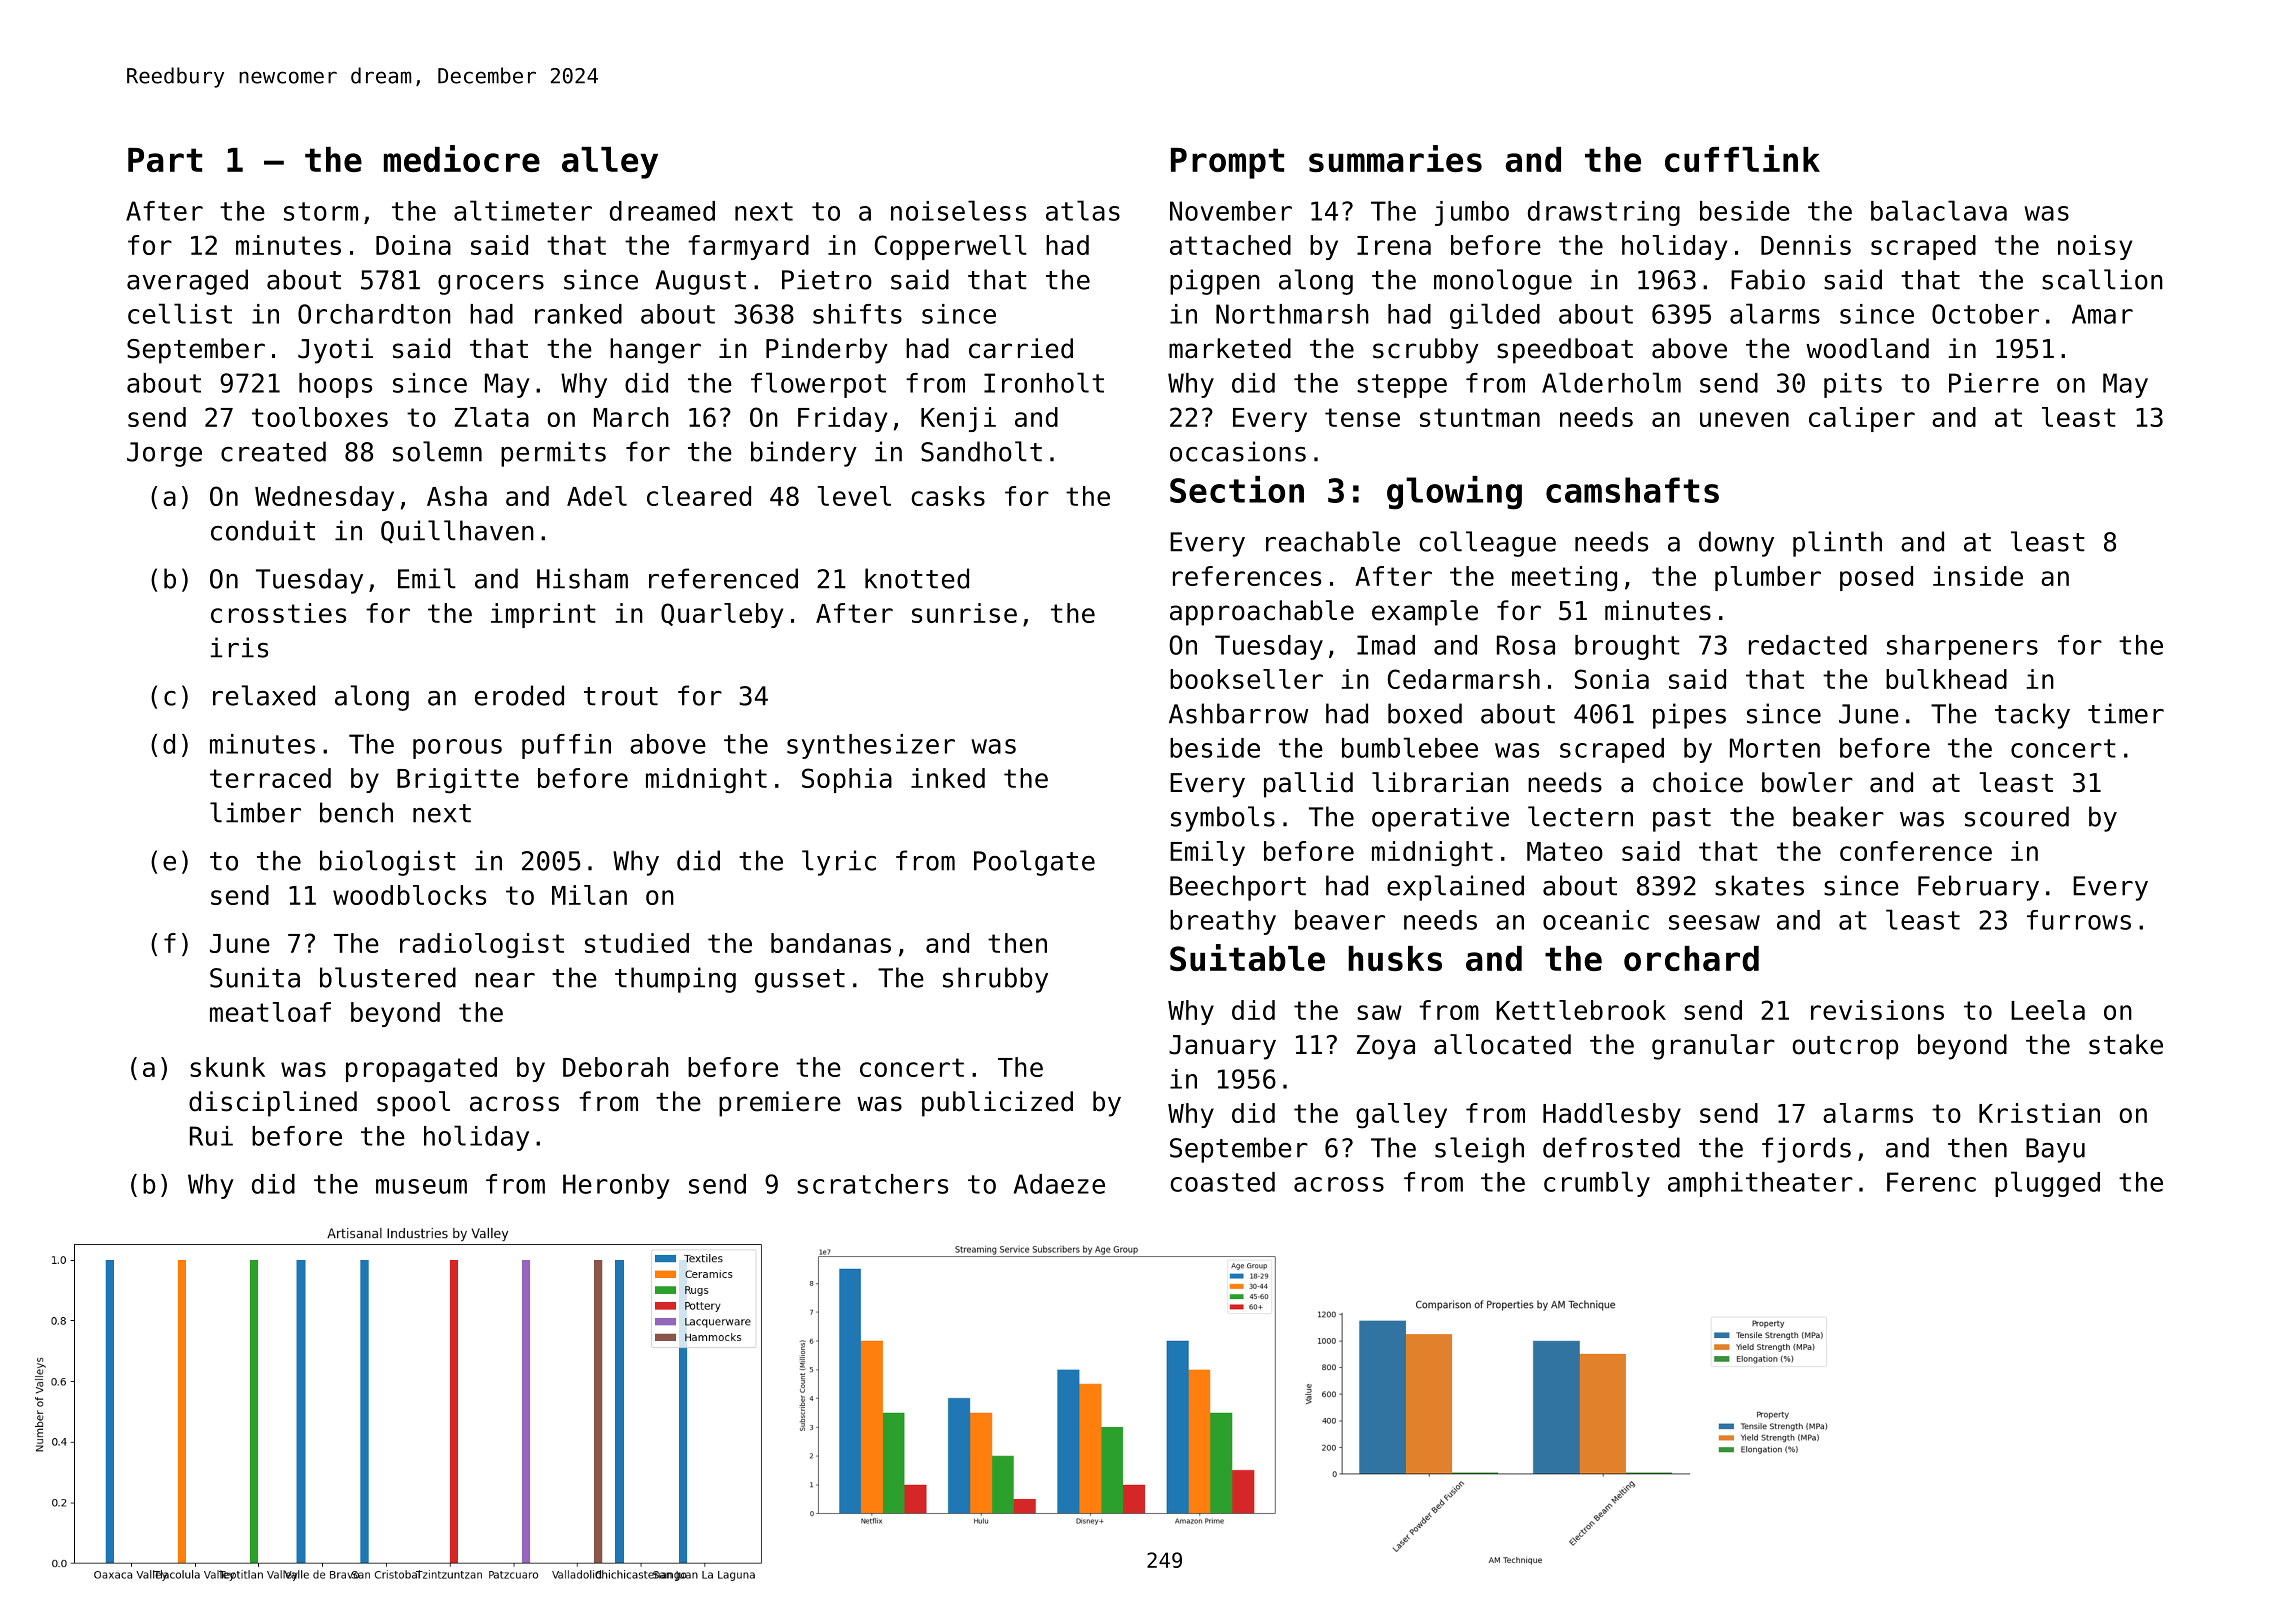  I want to click on steppe, so click(1402, 386).
